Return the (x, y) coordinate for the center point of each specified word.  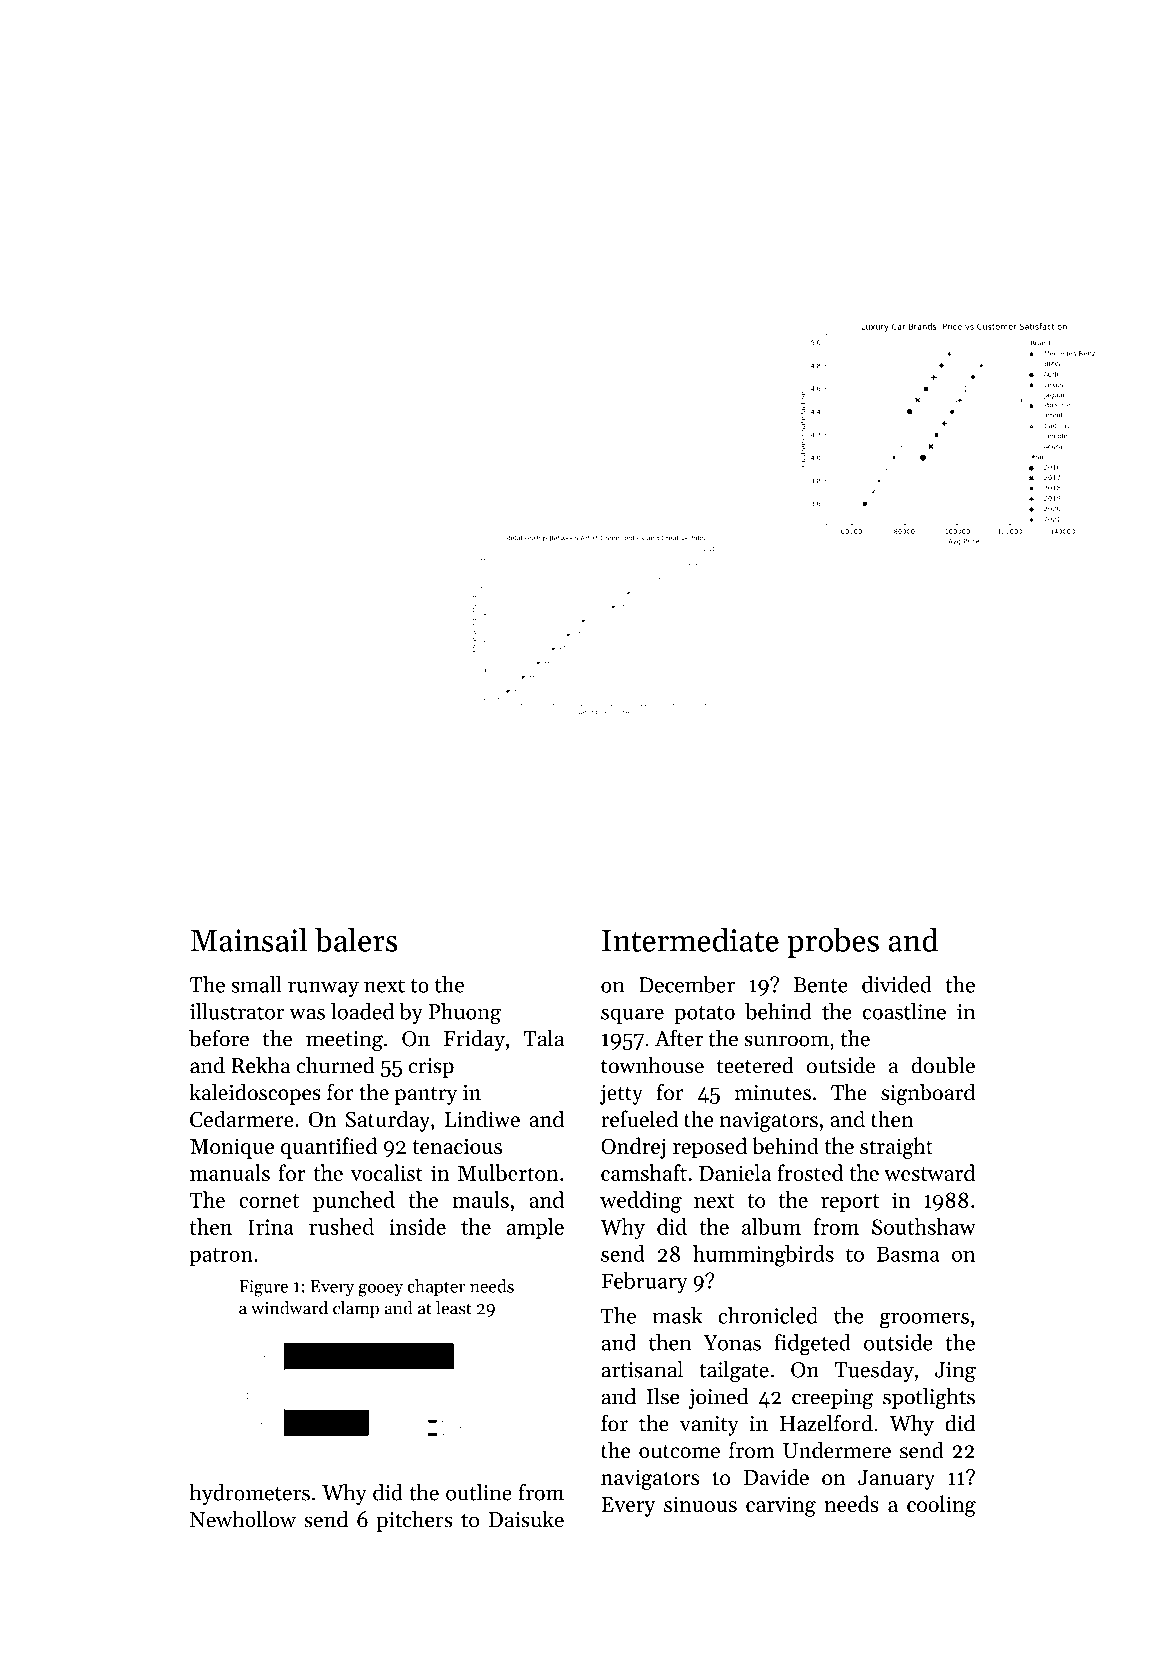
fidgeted (812, 1345)
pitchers (414, 1521)
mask (677, 1315)
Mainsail (248, 939)
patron (221, 1257)
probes (833, 942)
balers (356, 939)
